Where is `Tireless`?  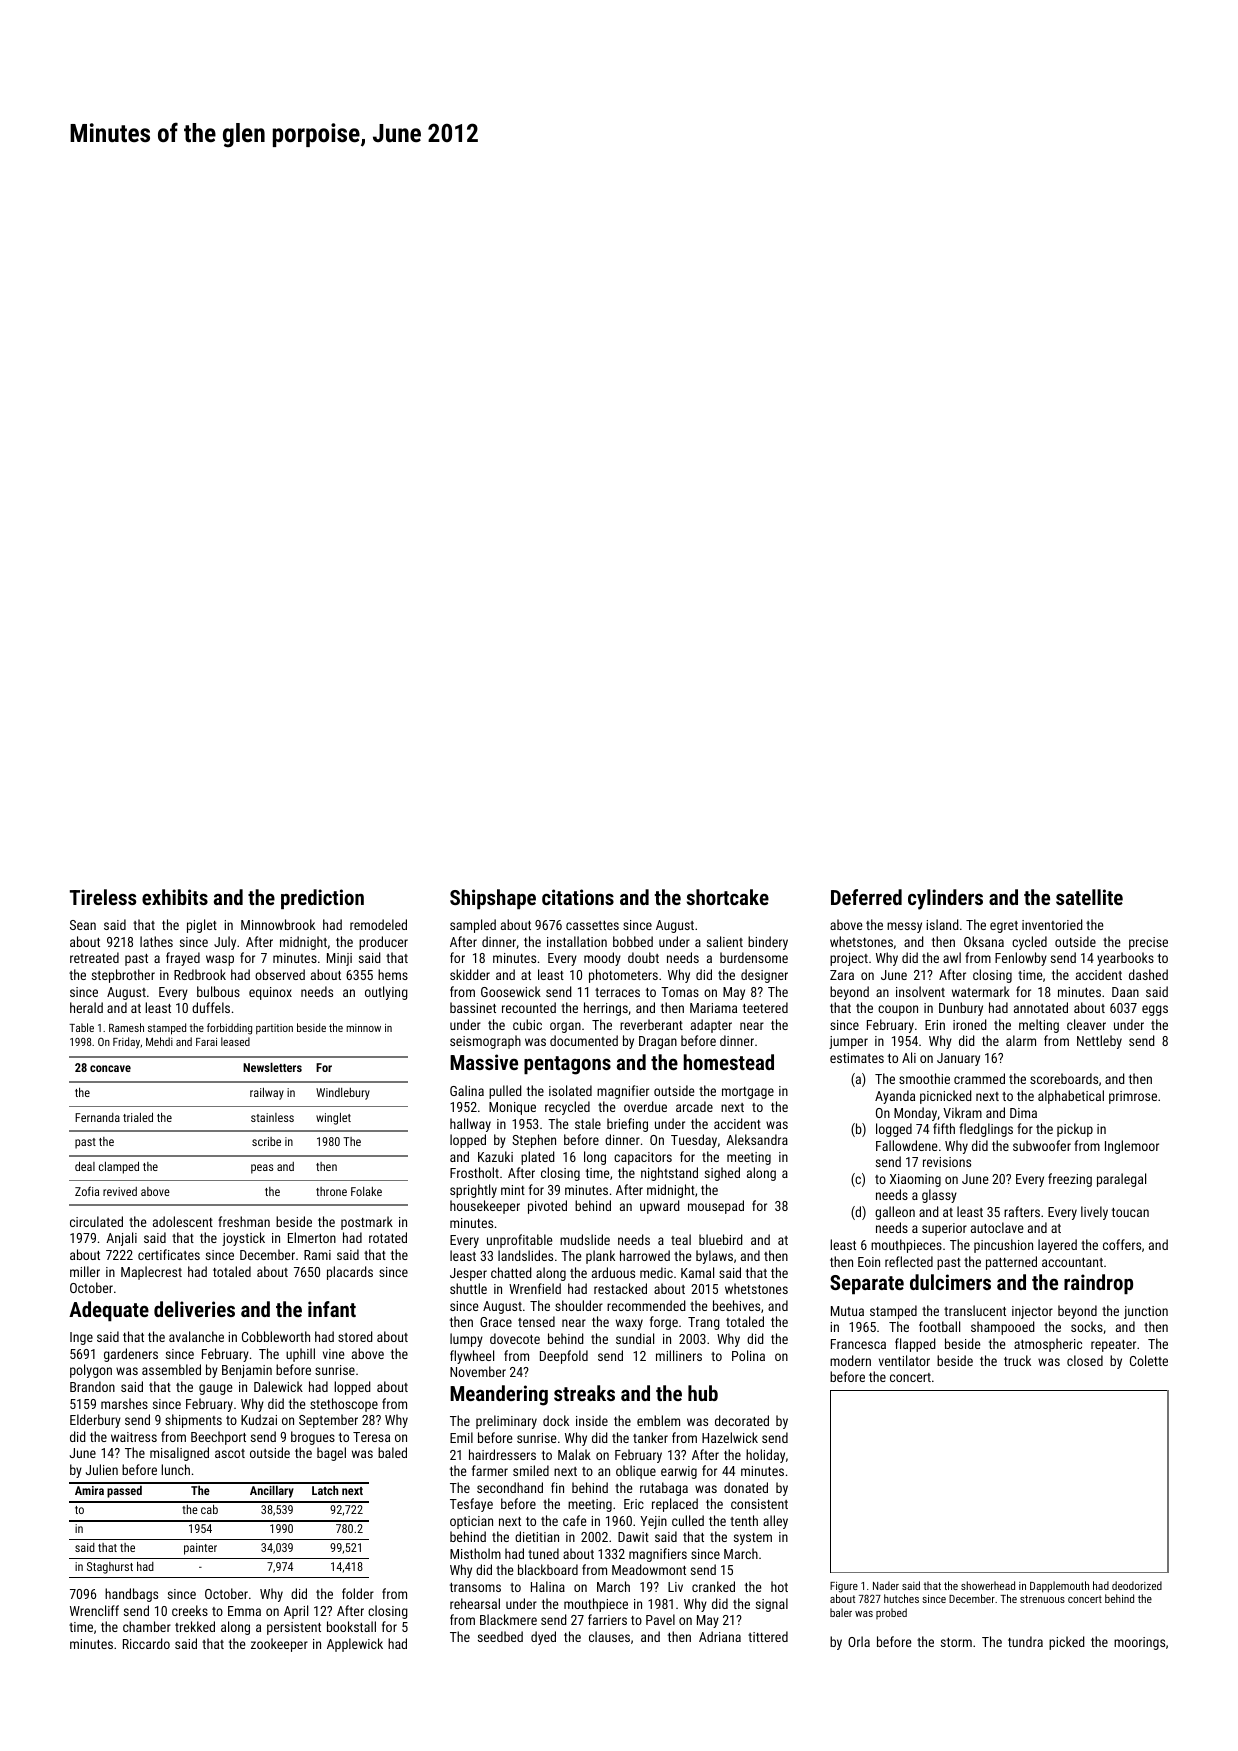 Tireless is located at coordinates (103, 897).
